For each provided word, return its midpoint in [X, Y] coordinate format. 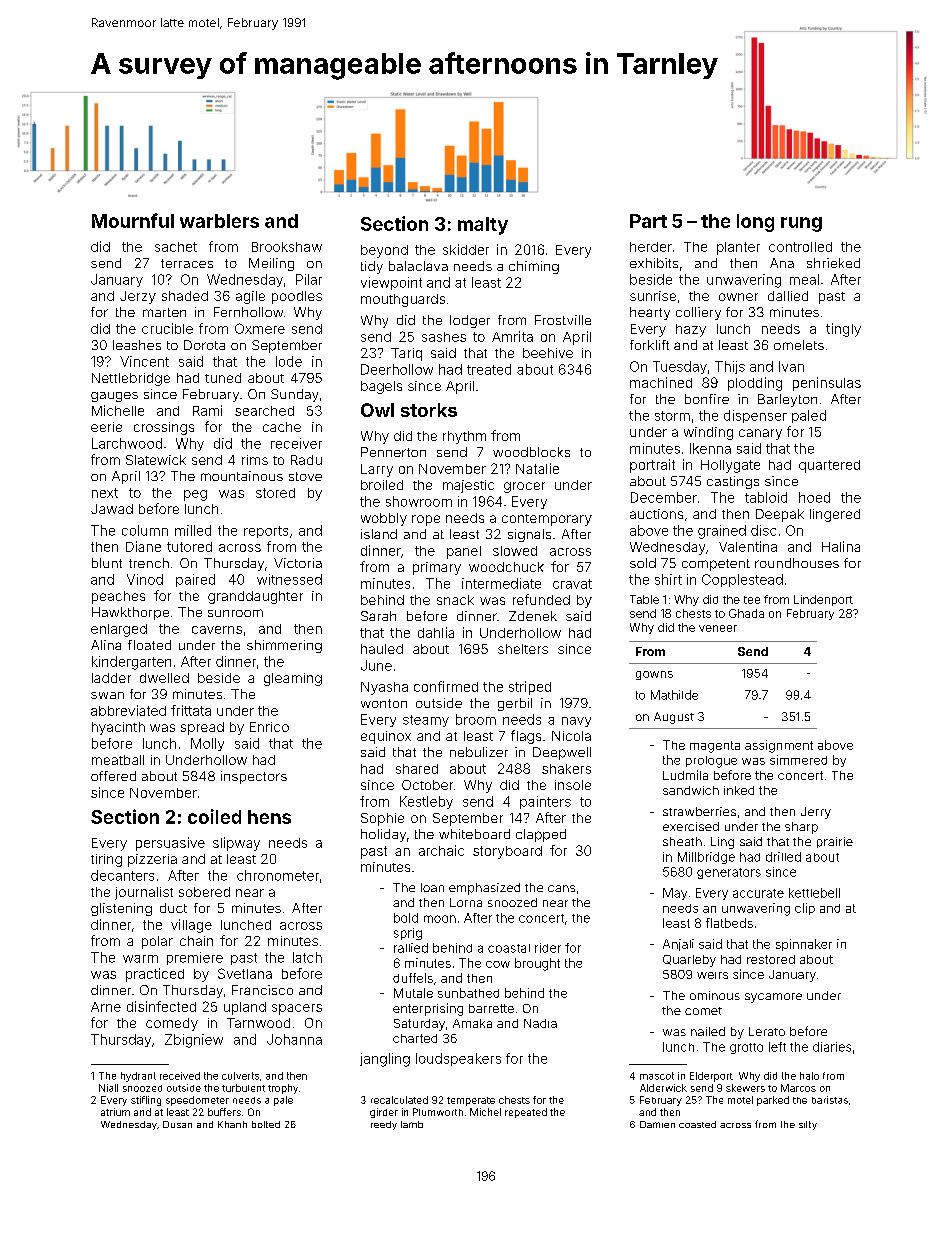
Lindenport [823, 600]
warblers [219, 221]
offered [113, 776]
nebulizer [479, 752]
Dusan [177, 1124]
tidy [372, 267]
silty [808, 1125]
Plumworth [438, 1112]
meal [804, 279]
